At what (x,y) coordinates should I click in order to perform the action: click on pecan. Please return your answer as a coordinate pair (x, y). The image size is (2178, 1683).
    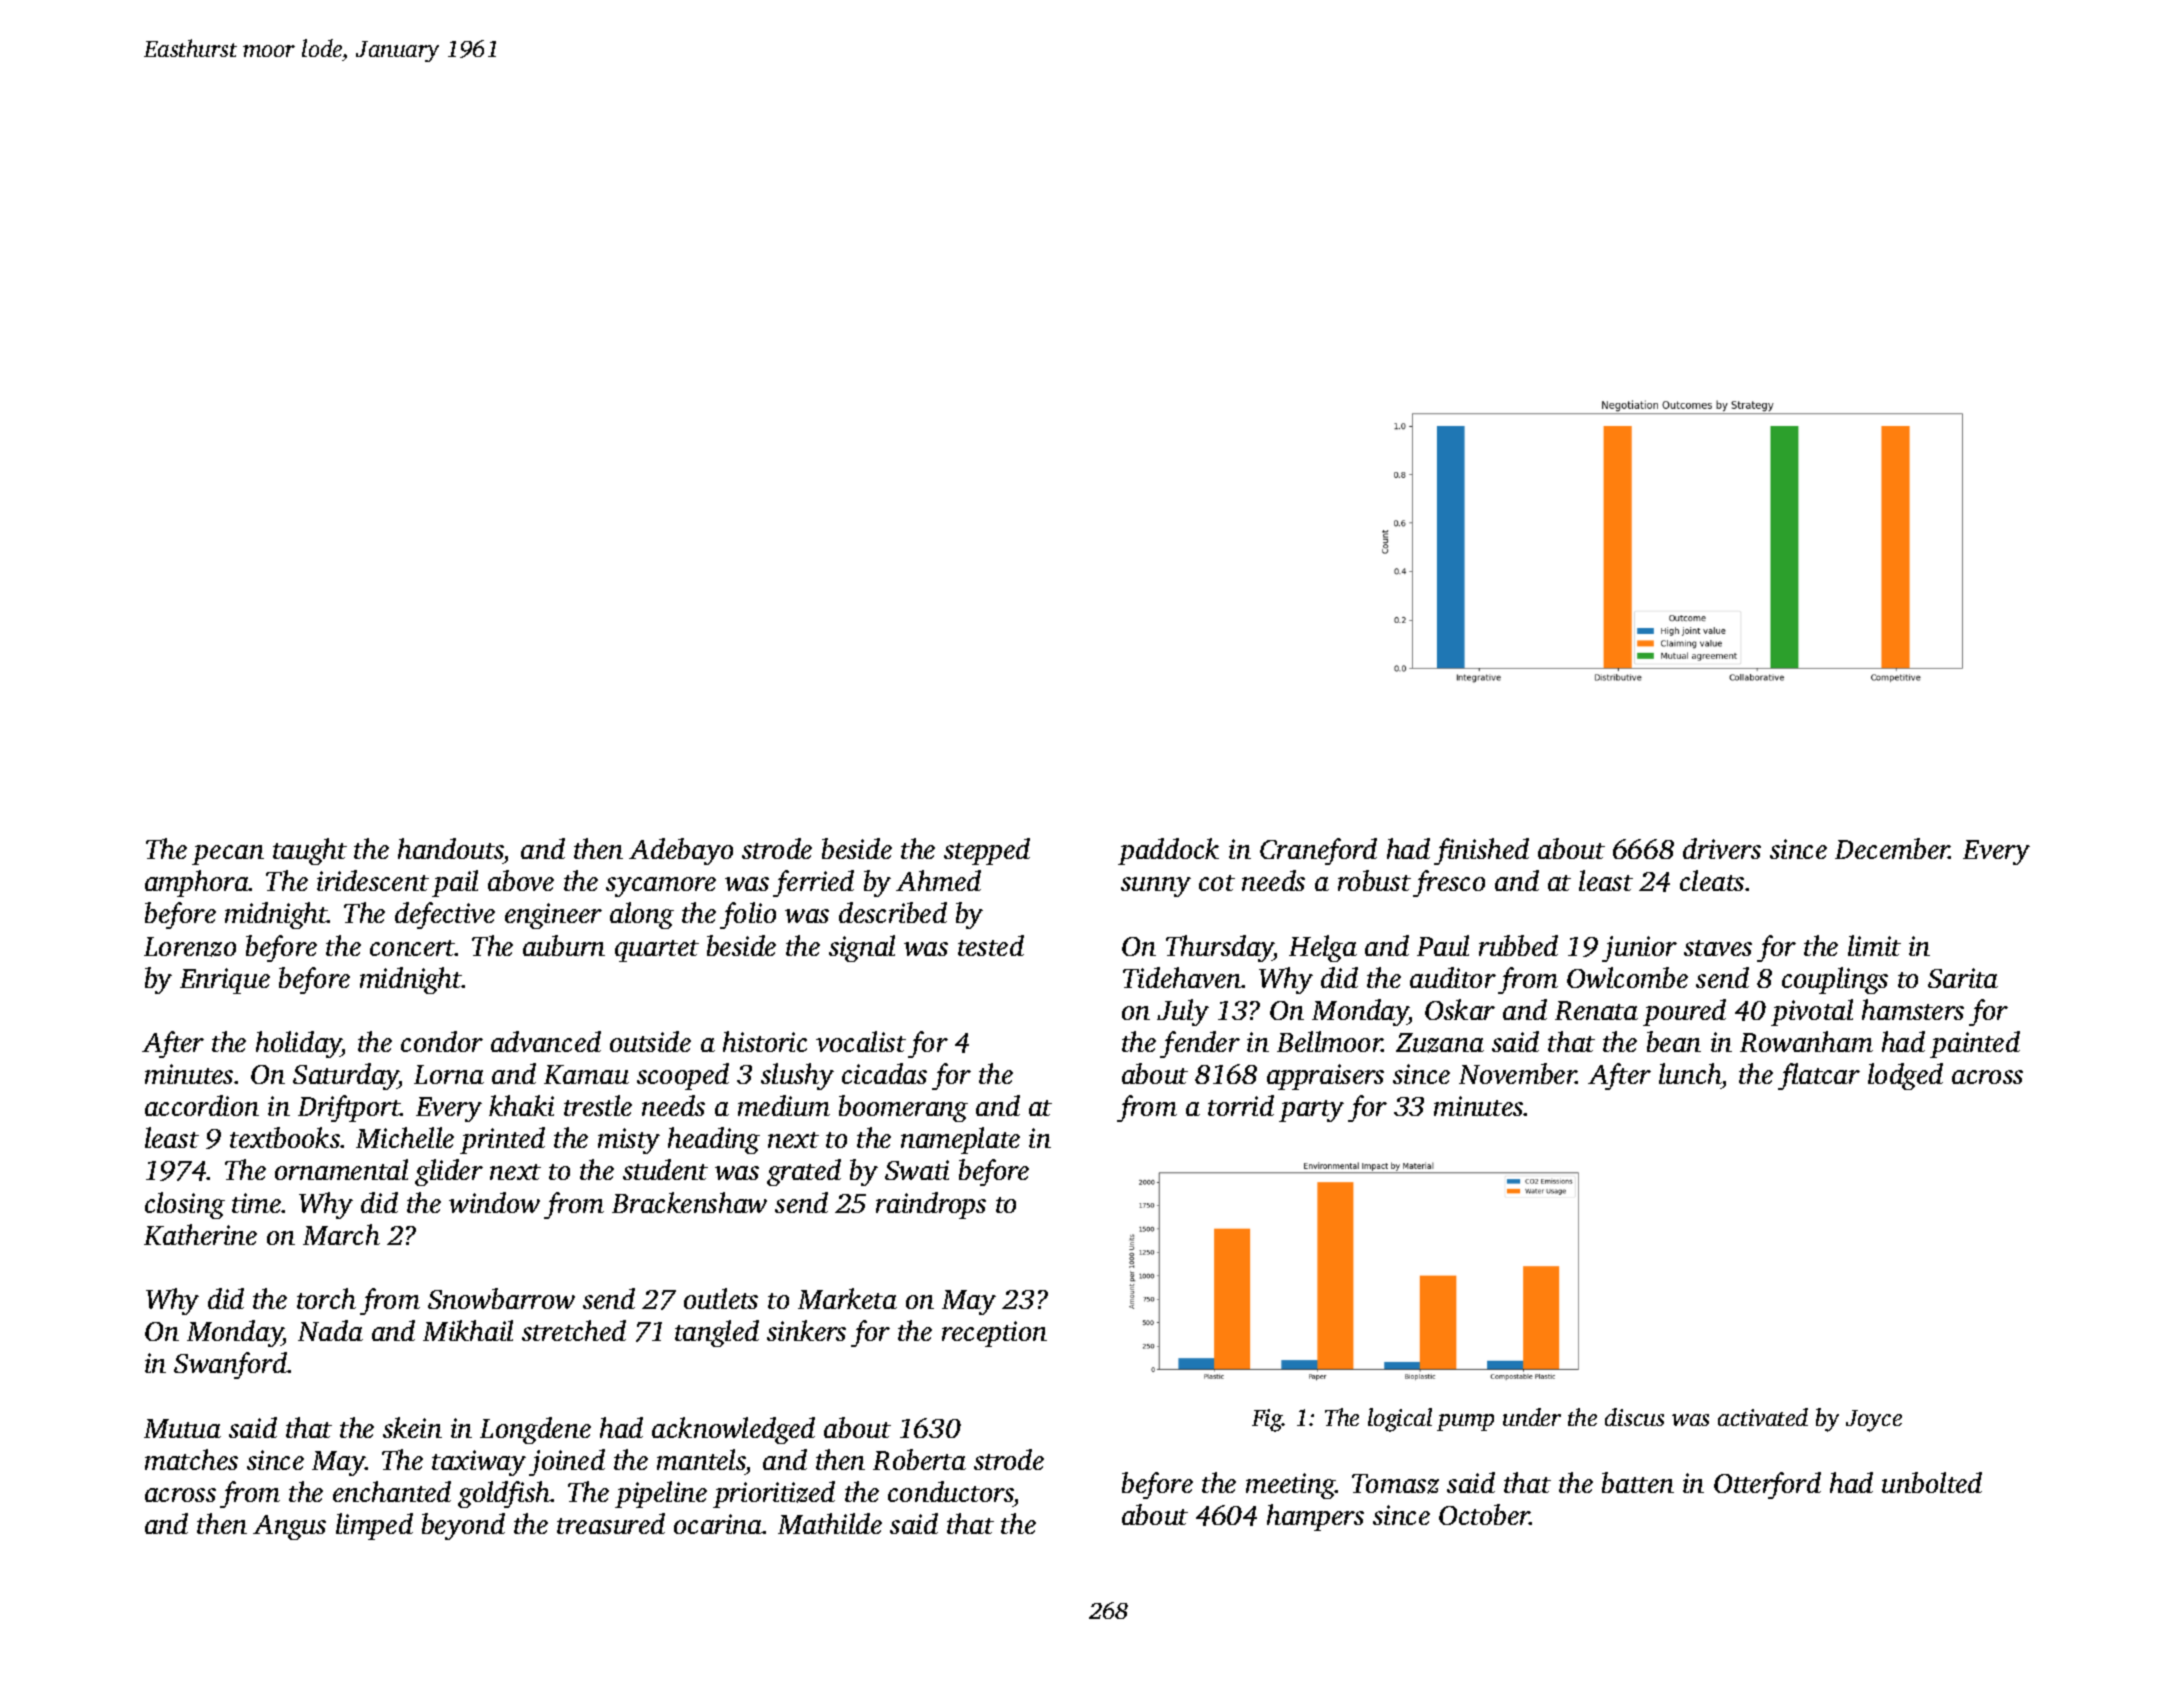
    Looking at the image, I should click on (228, 855).
